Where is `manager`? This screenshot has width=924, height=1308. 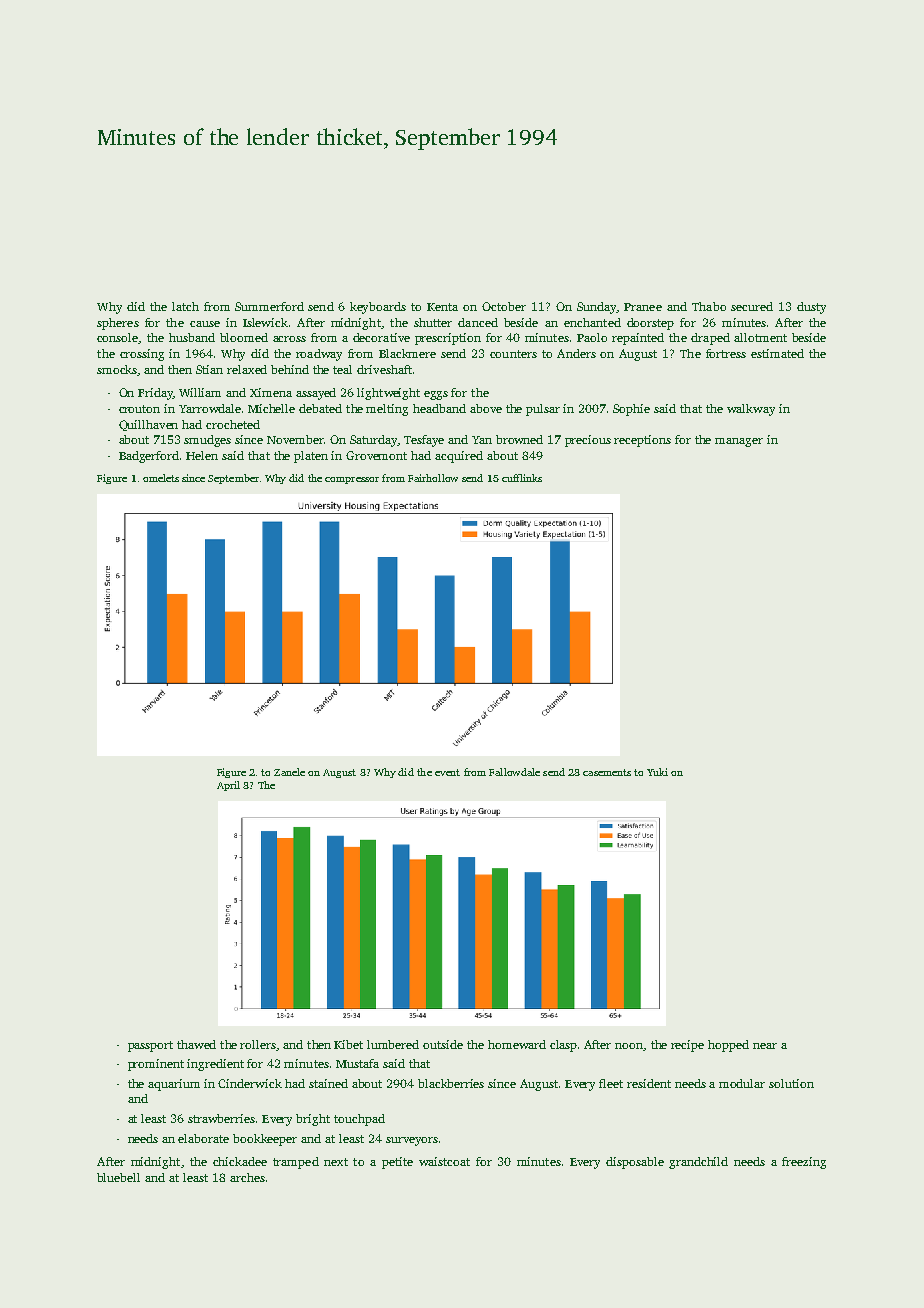 manager is located at coordinates (739, 442).
